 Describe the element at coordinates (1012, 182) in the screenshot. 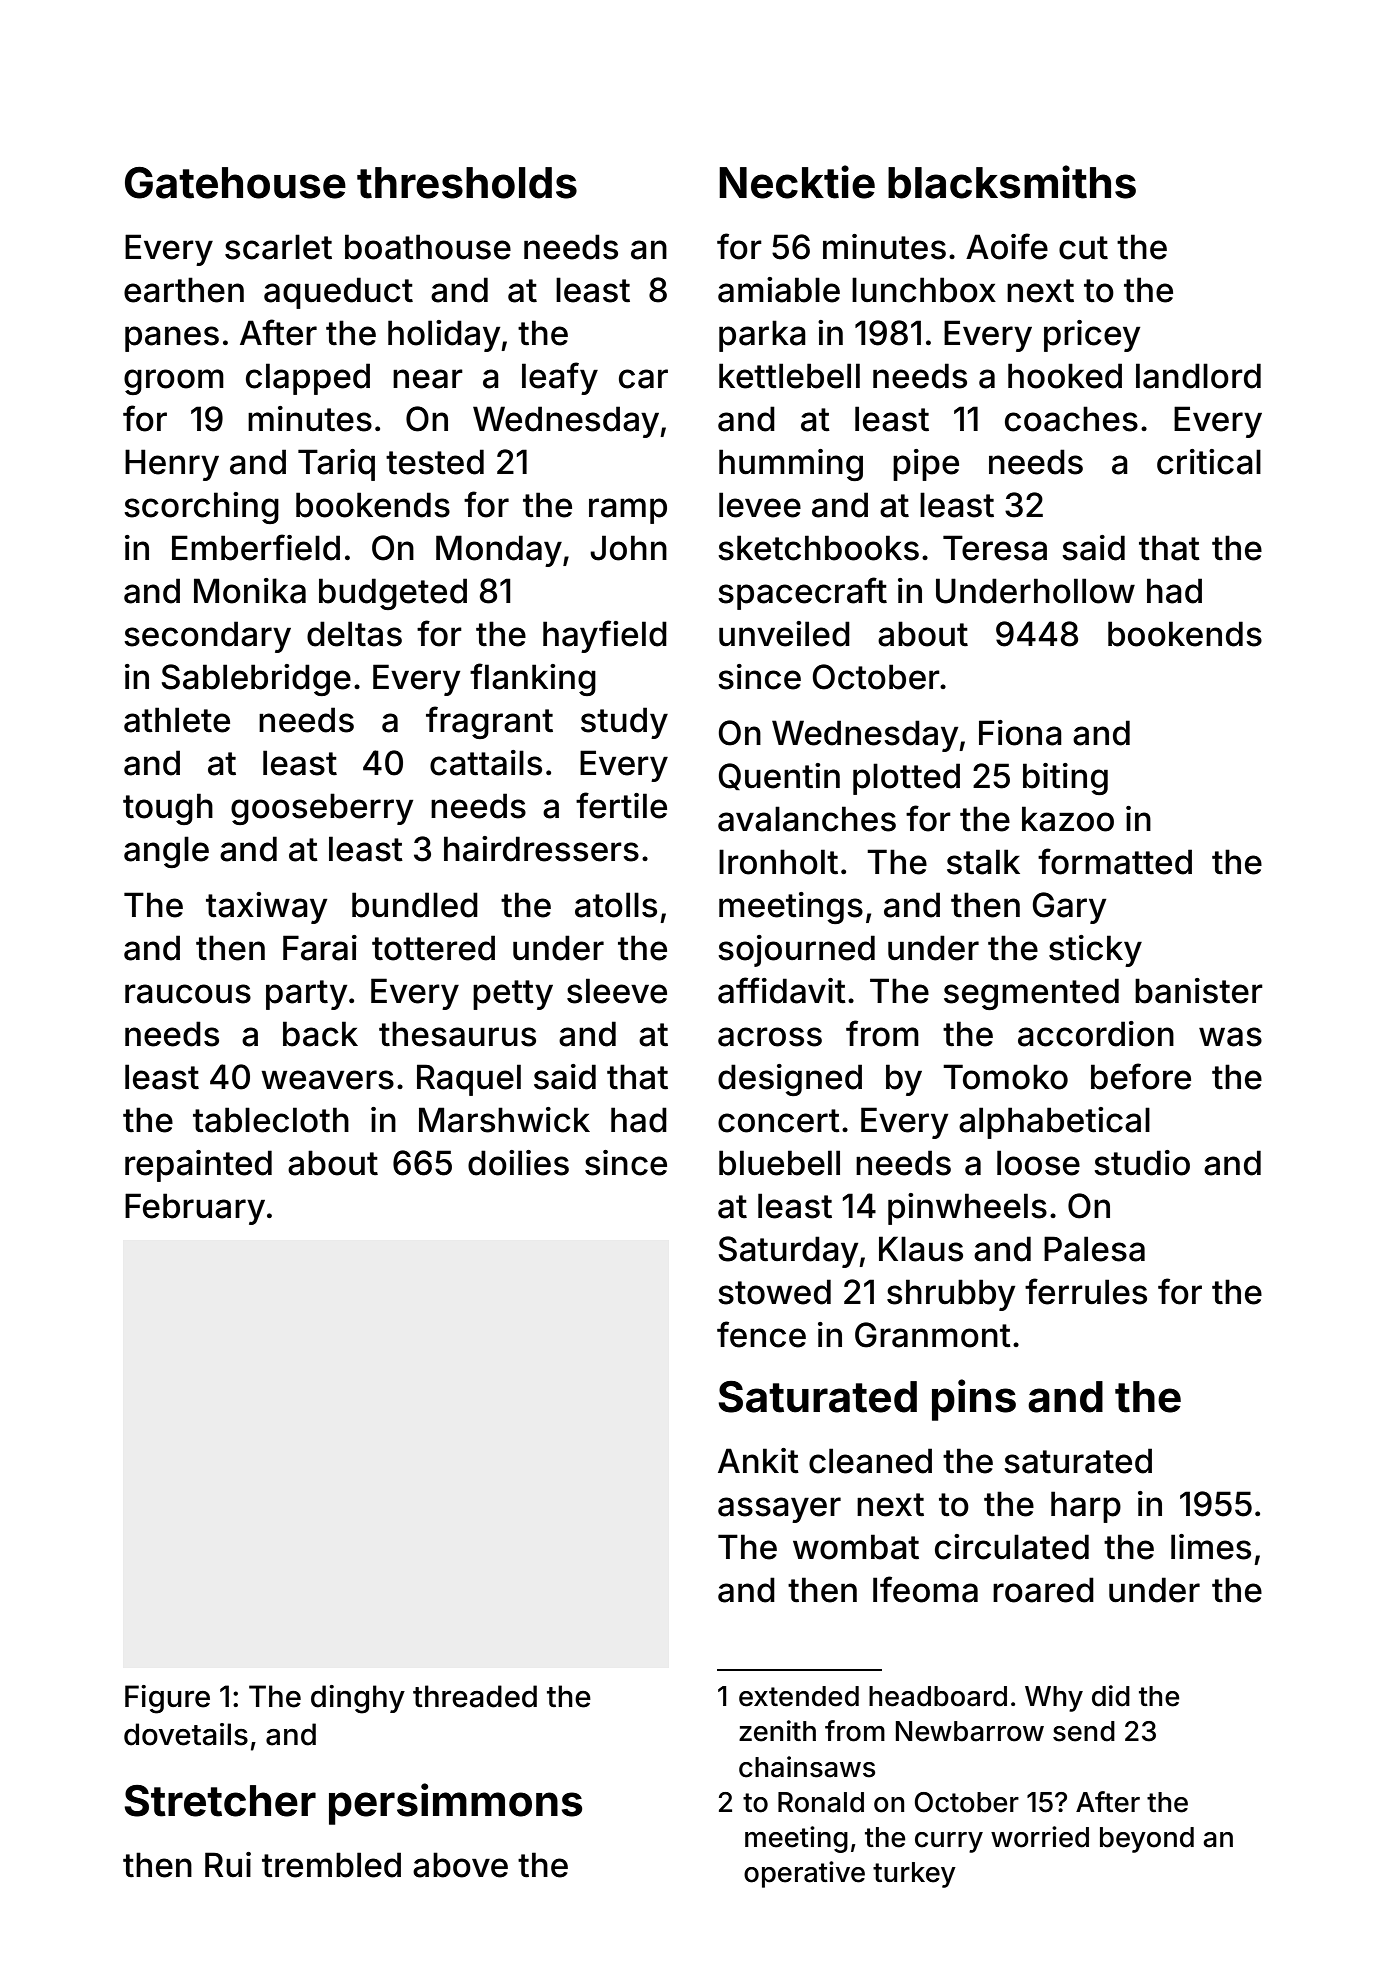

I see `blacksmiths` at that location.
